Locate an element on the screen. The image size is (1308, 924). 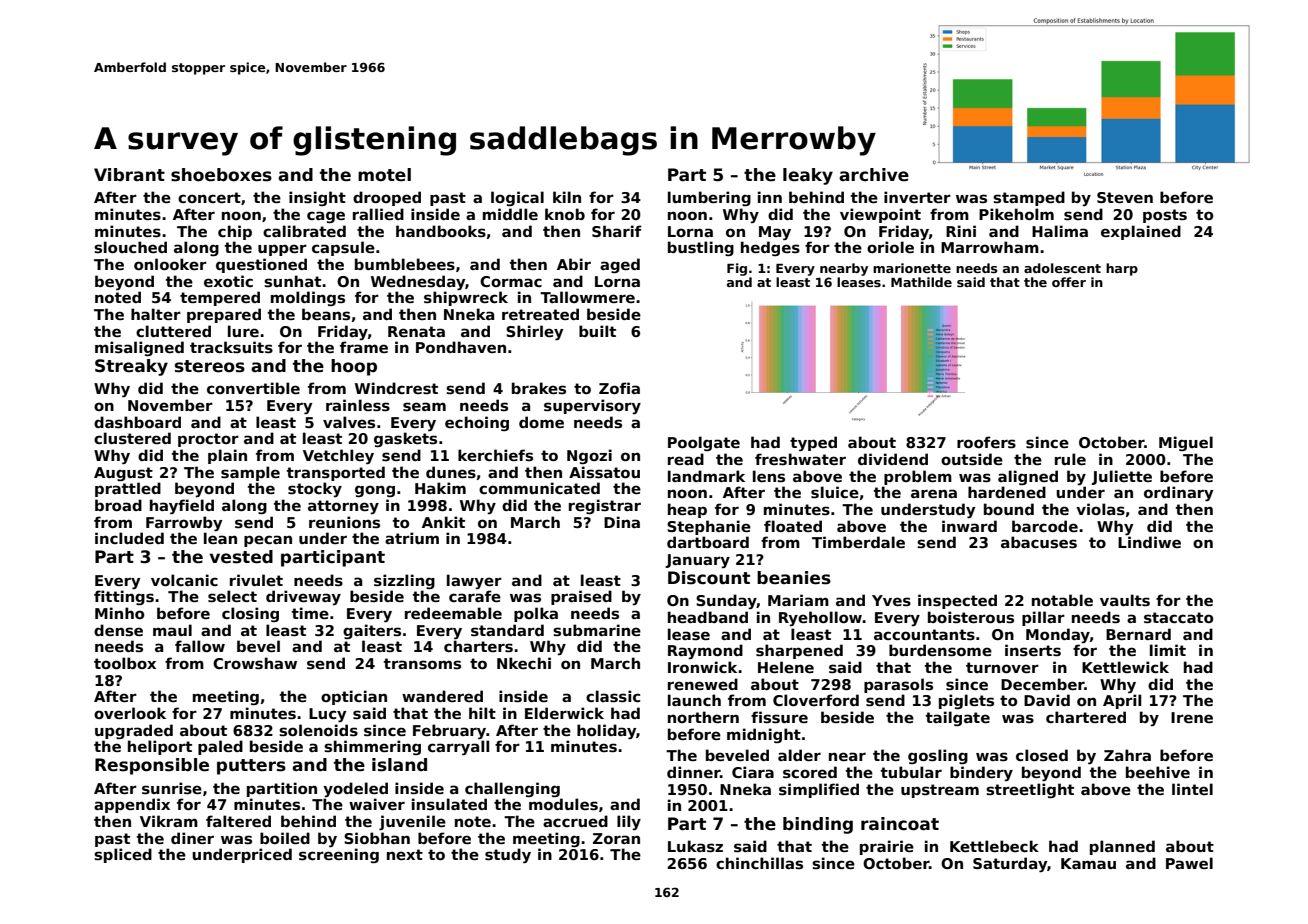
chinchillas is located at coordinates (759, 863).
